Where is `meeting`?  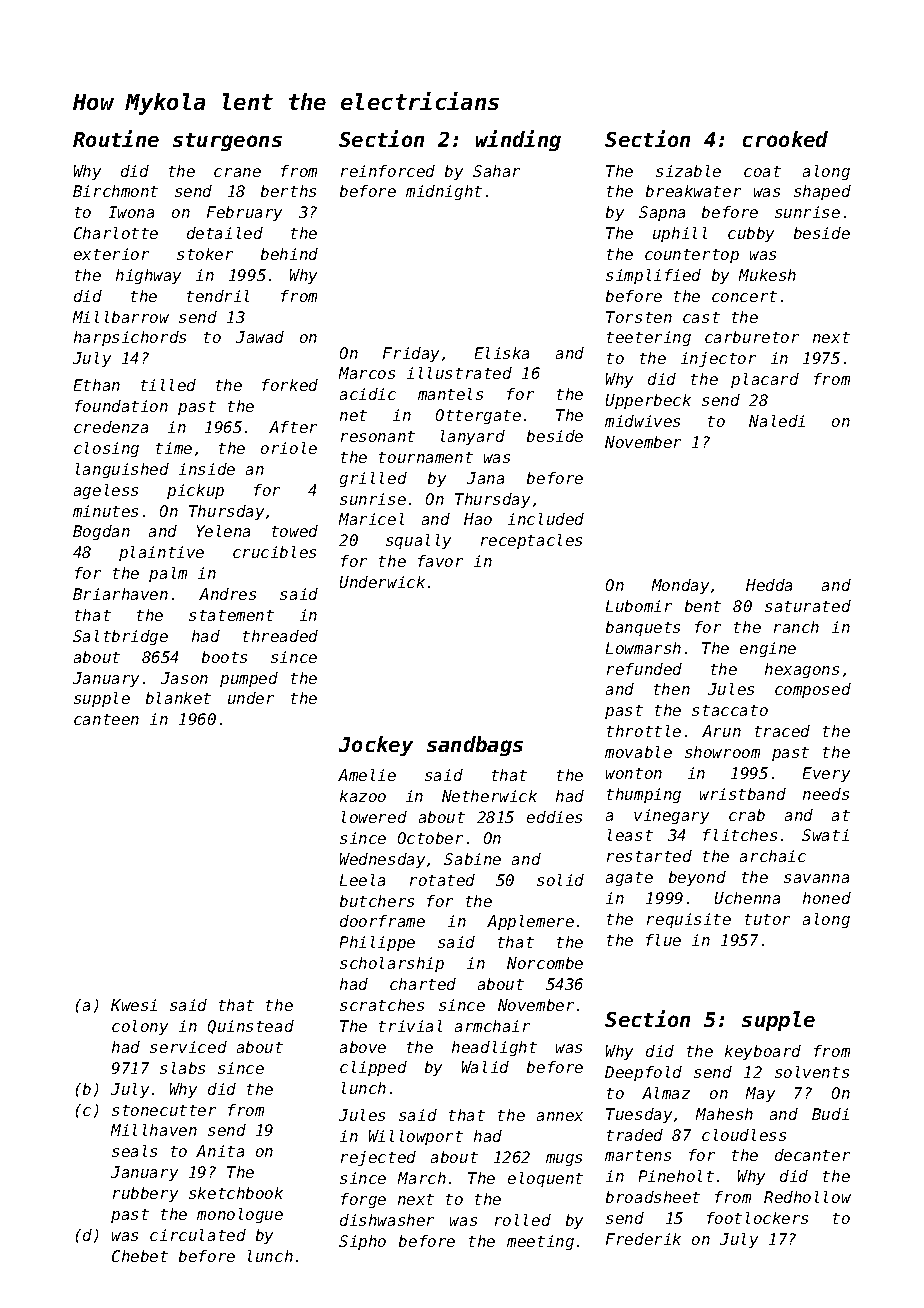
meeting is located at coordinates (540, 1242).
